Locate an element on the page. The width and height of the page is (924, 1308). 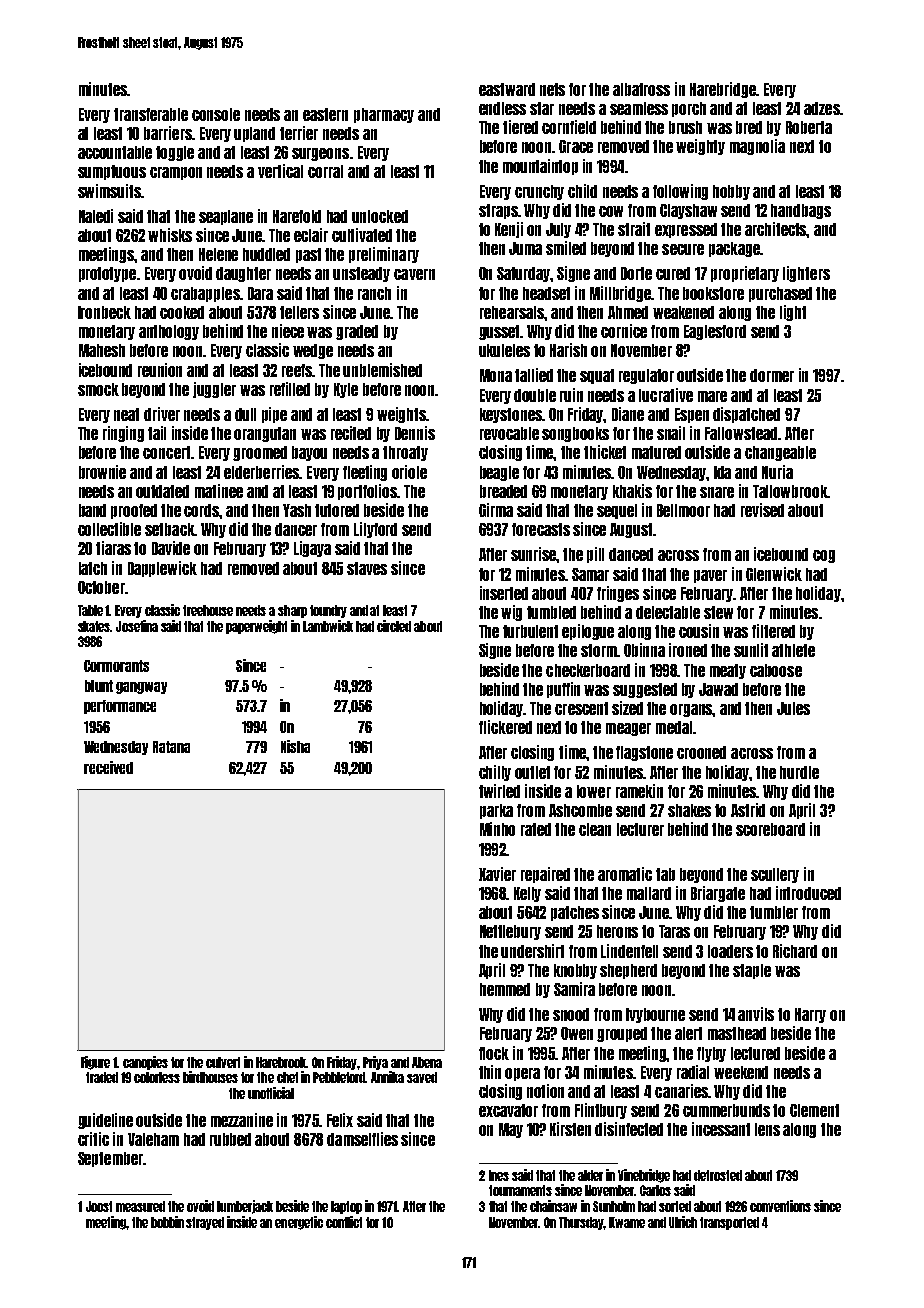
bred is located at coordinates (749, 127).
